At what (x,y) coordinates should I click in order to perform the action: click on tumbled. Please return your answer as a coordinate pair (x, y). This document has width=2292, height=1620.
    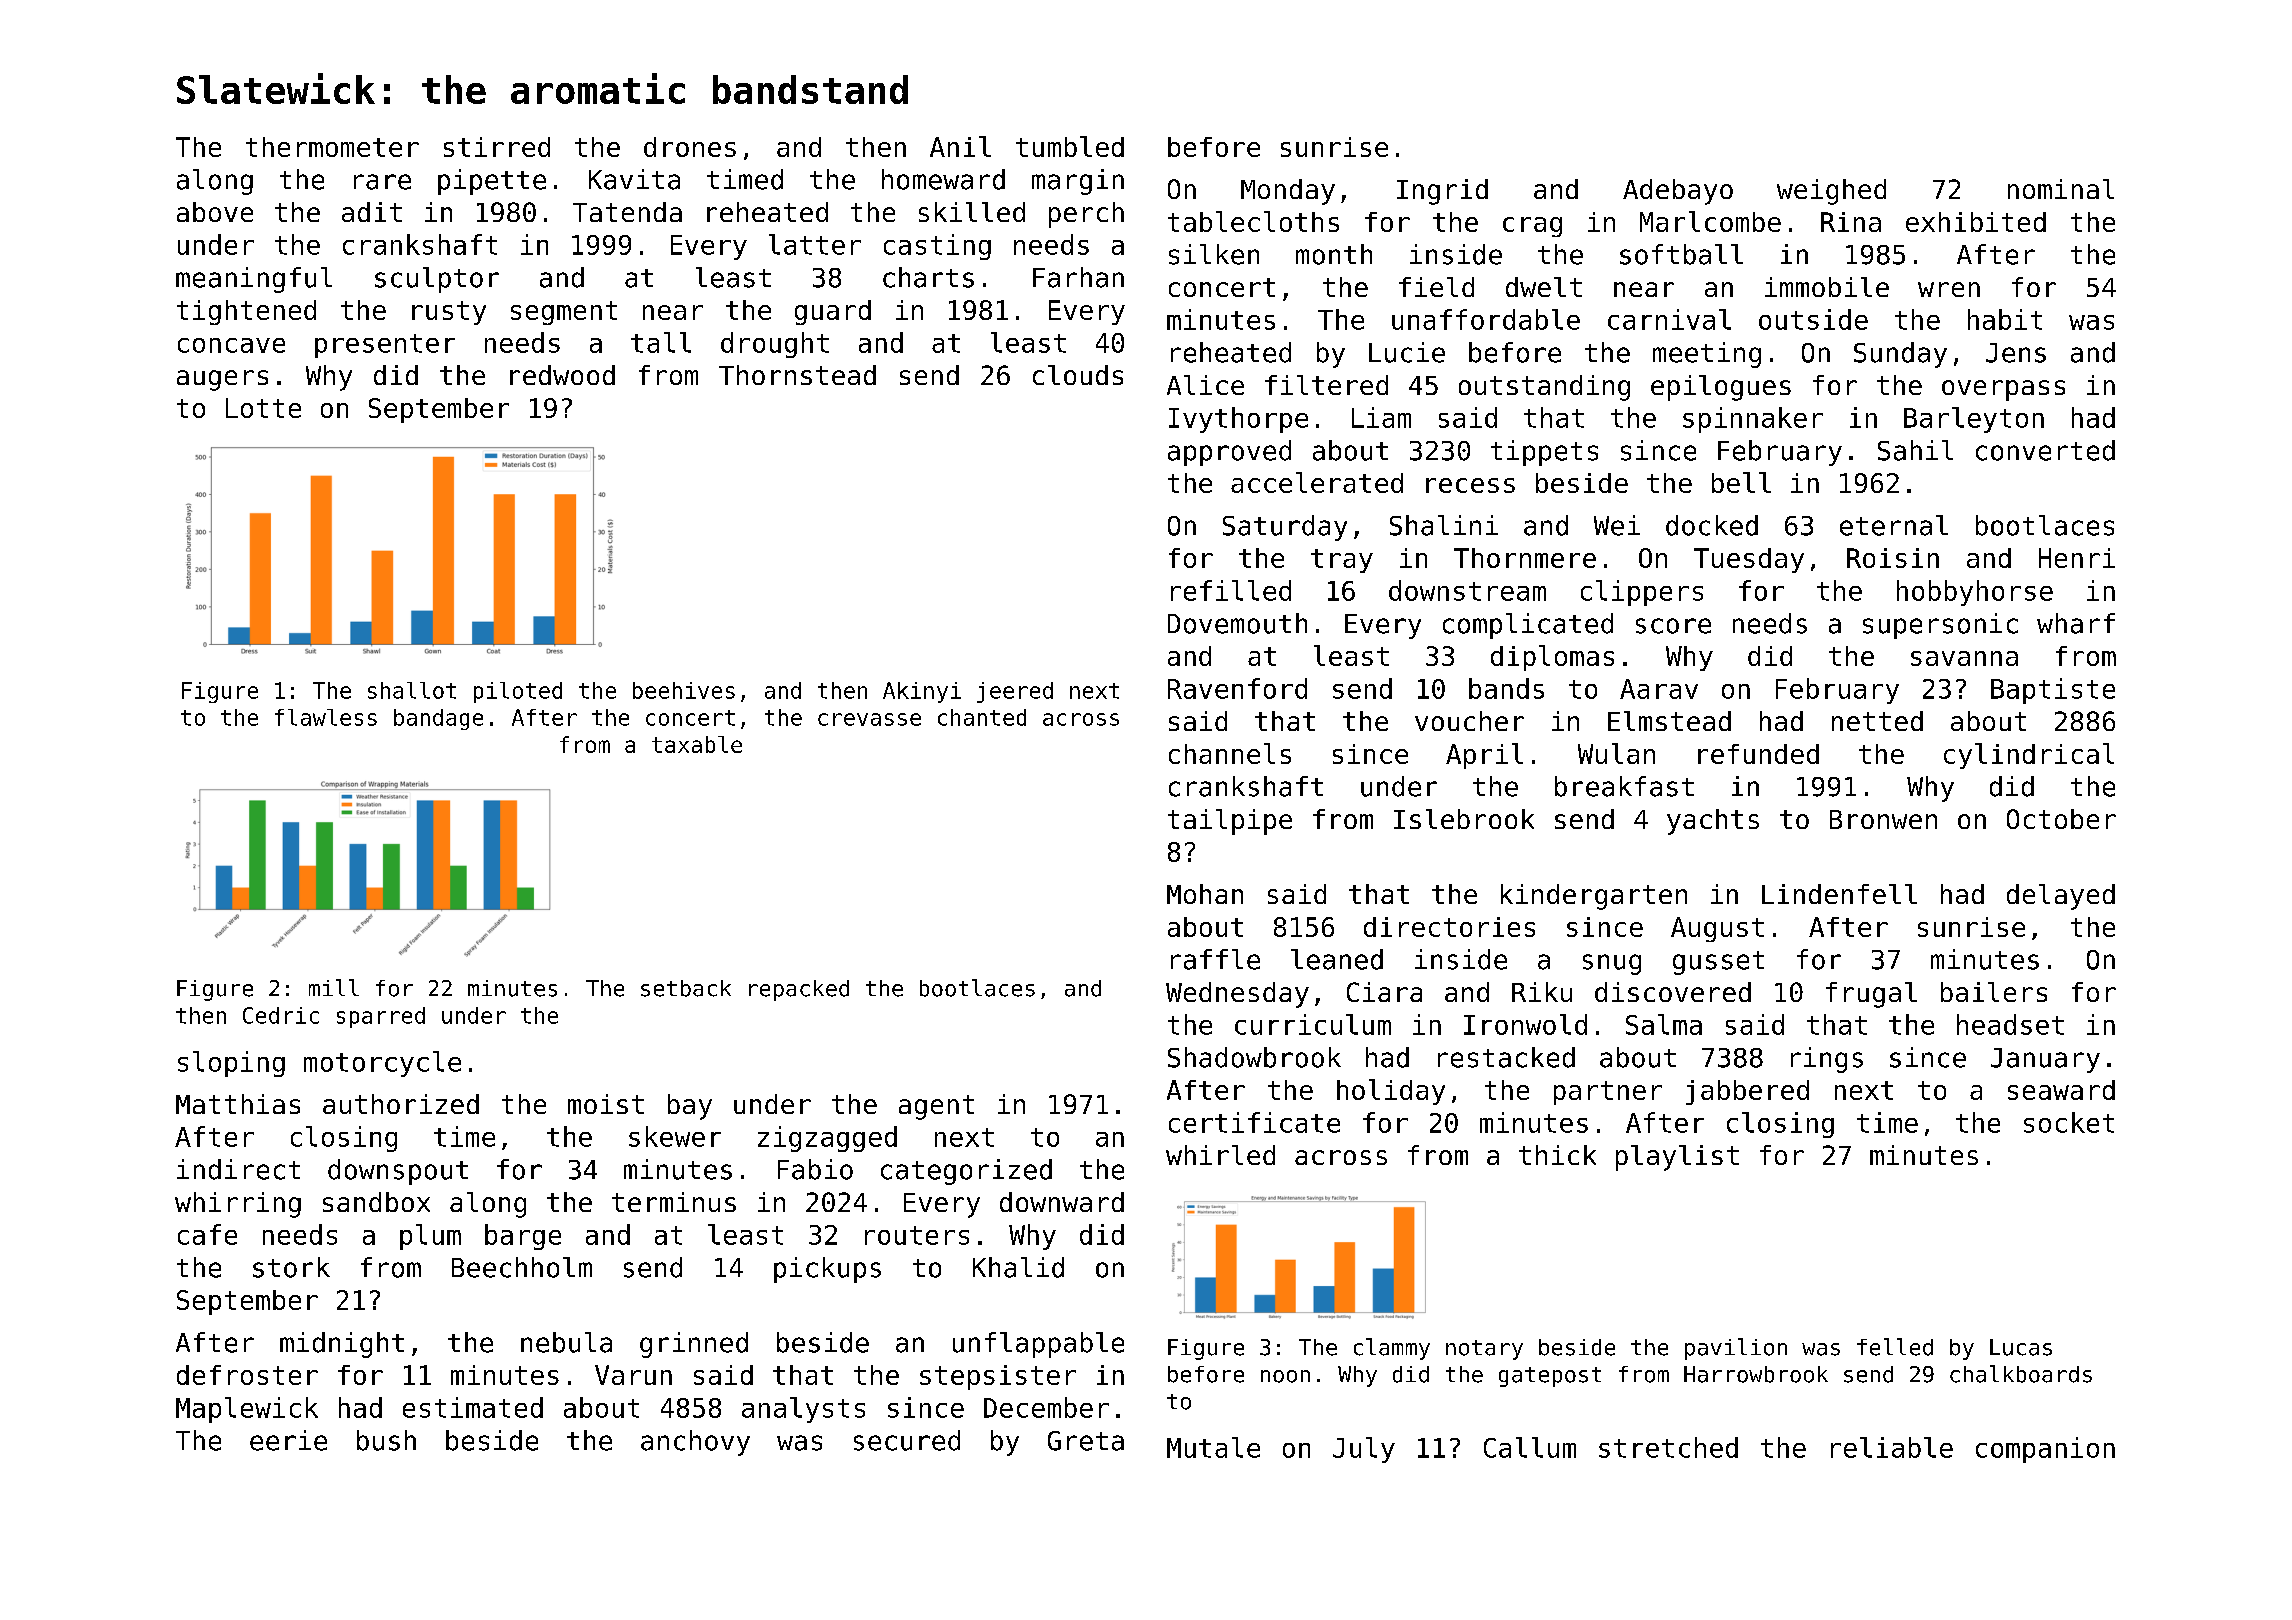
    Looking at the image, I should click on (1070, 146).
